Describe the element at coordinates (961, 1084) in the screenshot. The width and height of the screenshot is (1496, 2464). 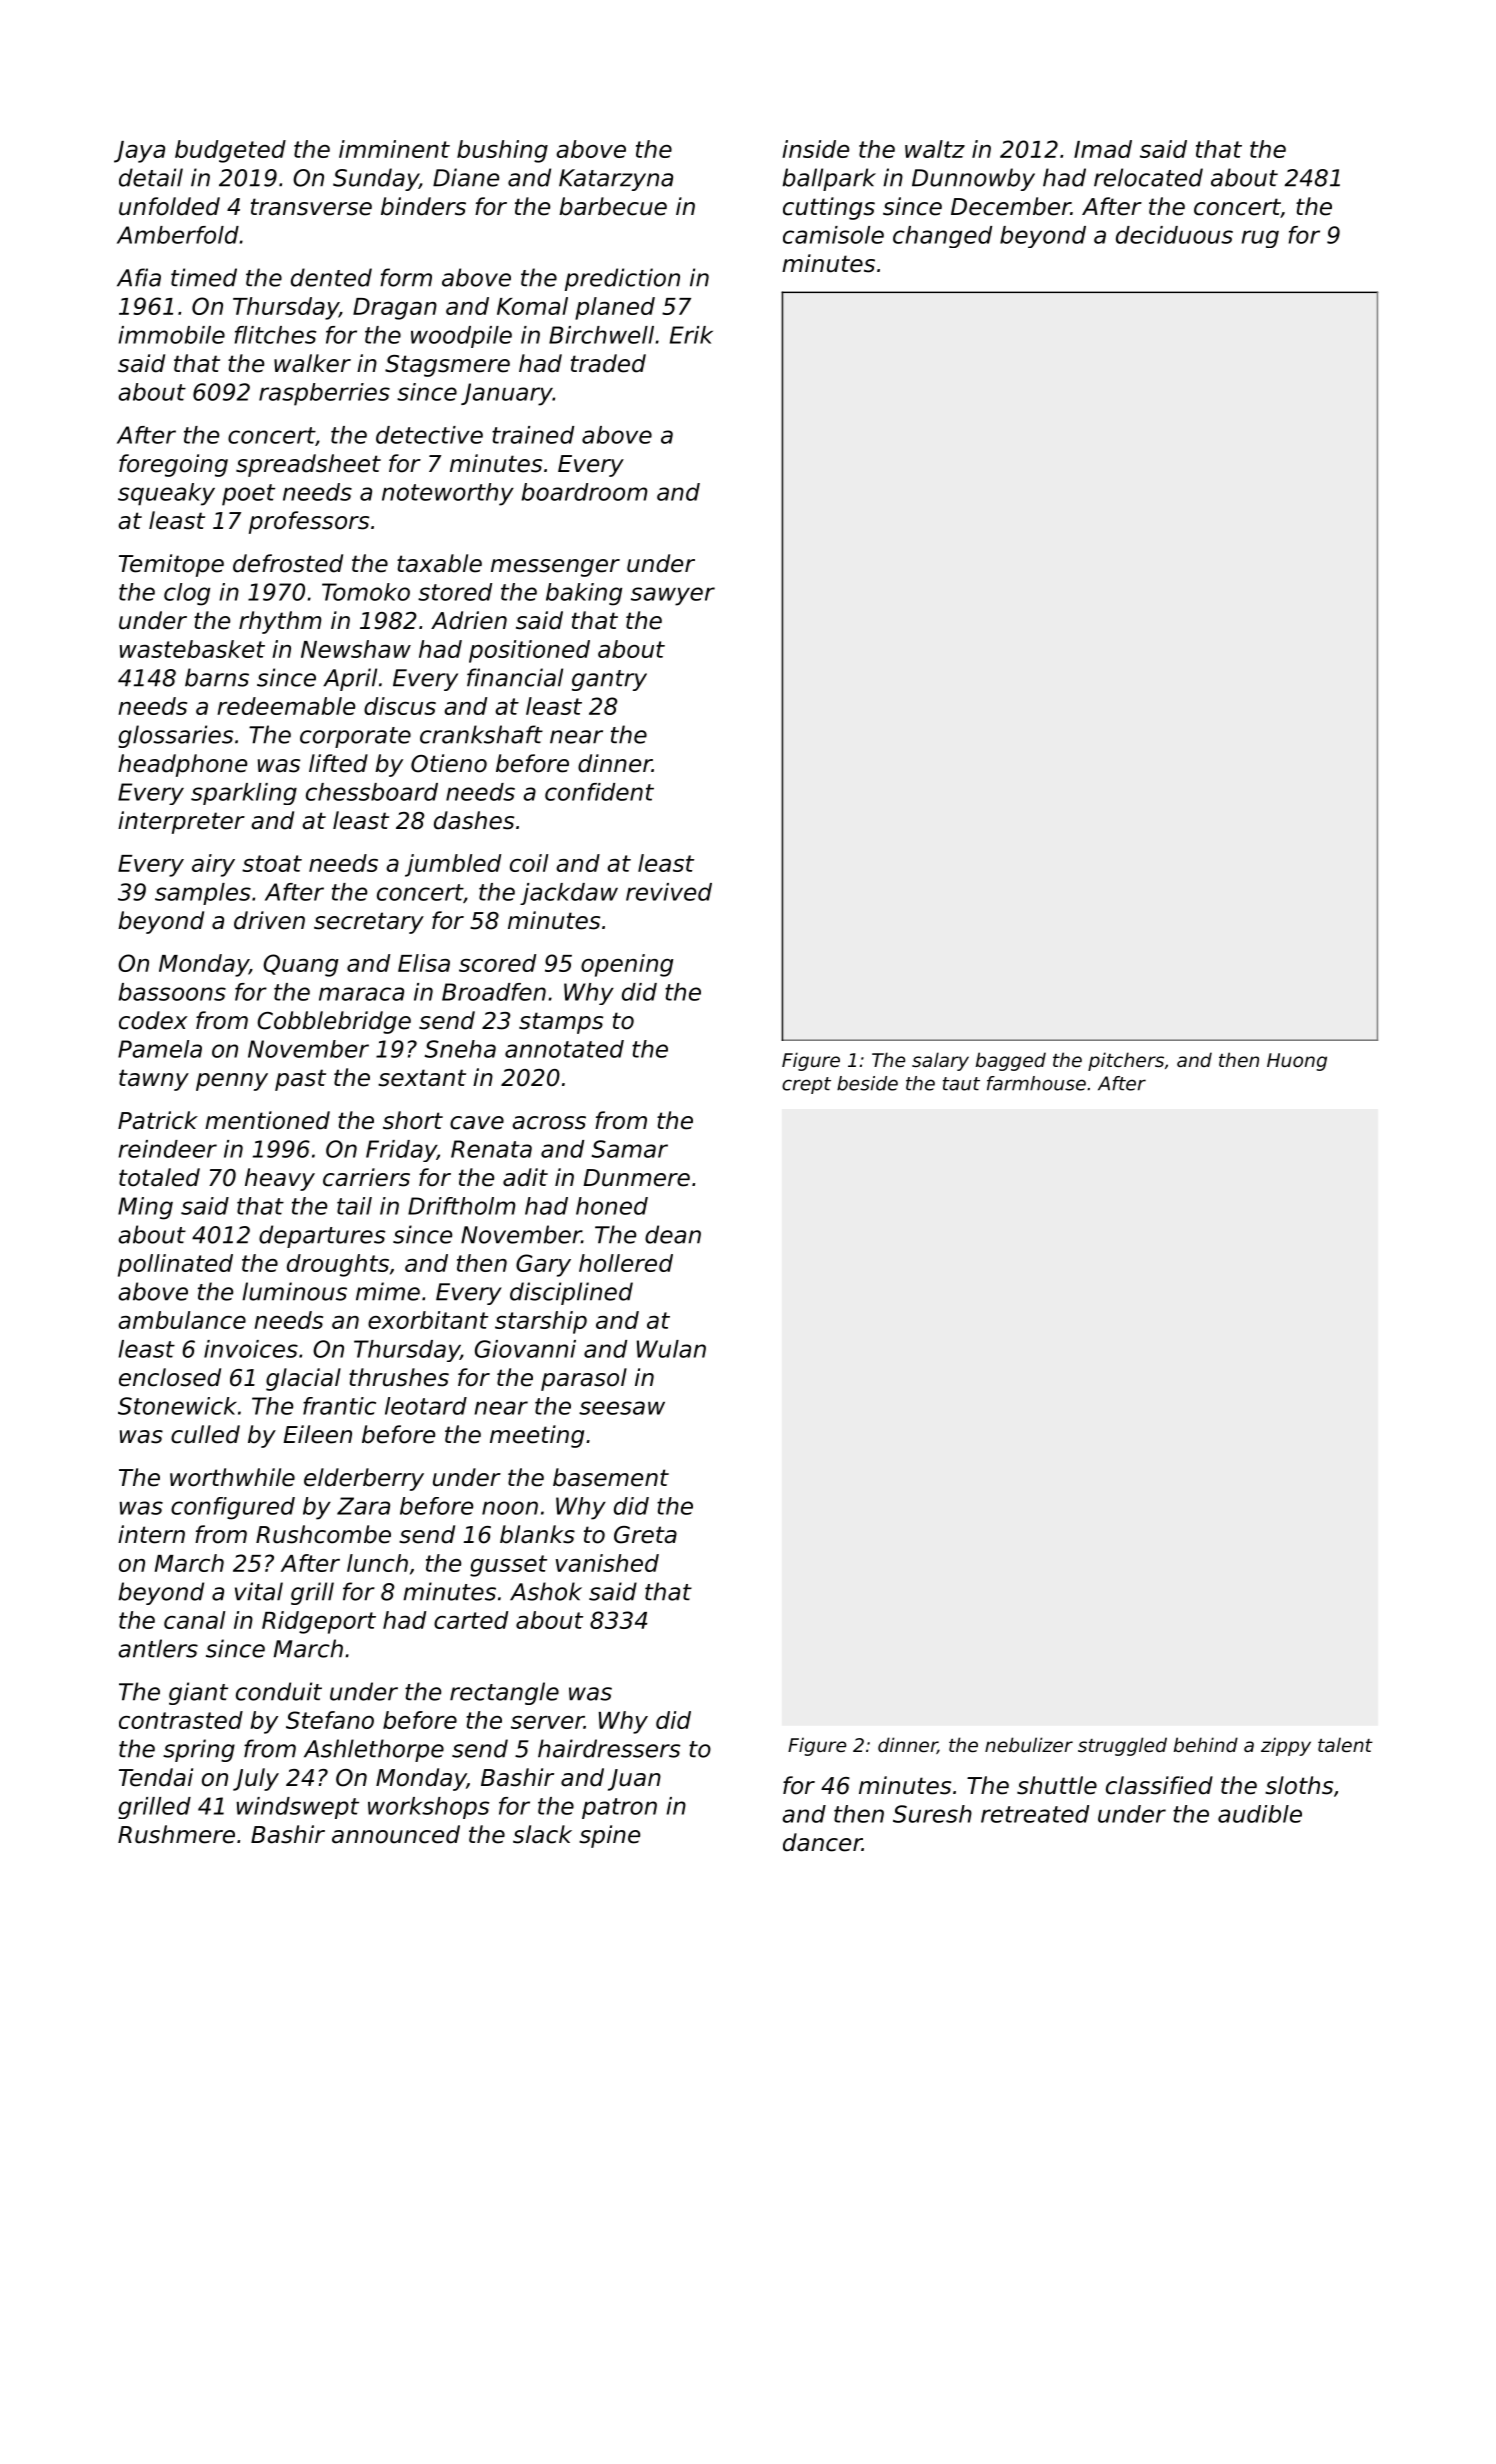
I see `taut` at that location.
